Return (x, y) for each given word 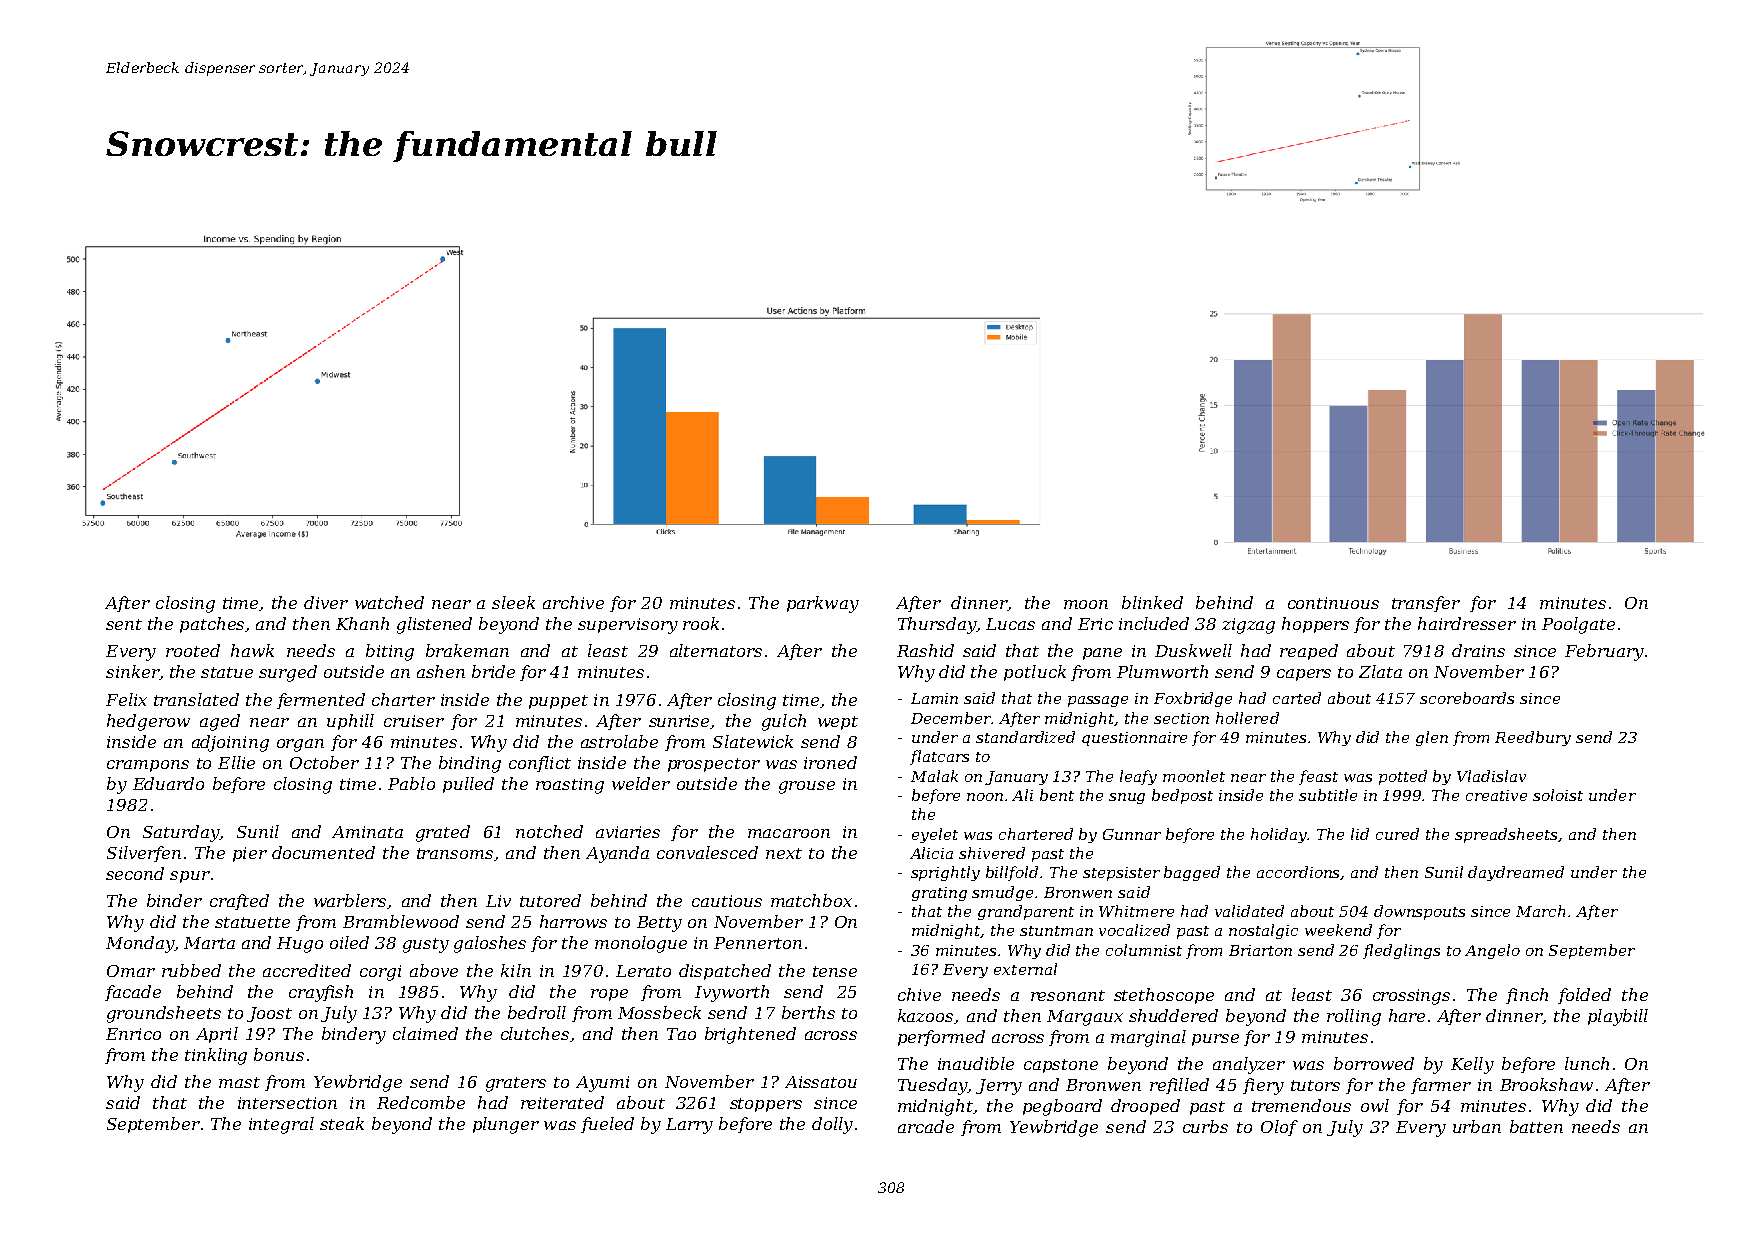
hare (1407, 1015)
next (784, 853)
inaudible (976, 1063)
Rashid (925, 650)
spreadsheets (1506, 835)
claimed (425, 1033)
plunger (506, 1125)
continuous (1333, 603)
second (135, 873)
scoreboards (1467, 698)
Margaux (1085, 1018)
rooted (193, 650)
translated (196, 699)
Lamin (934, 698)
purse (1215, 1040)
